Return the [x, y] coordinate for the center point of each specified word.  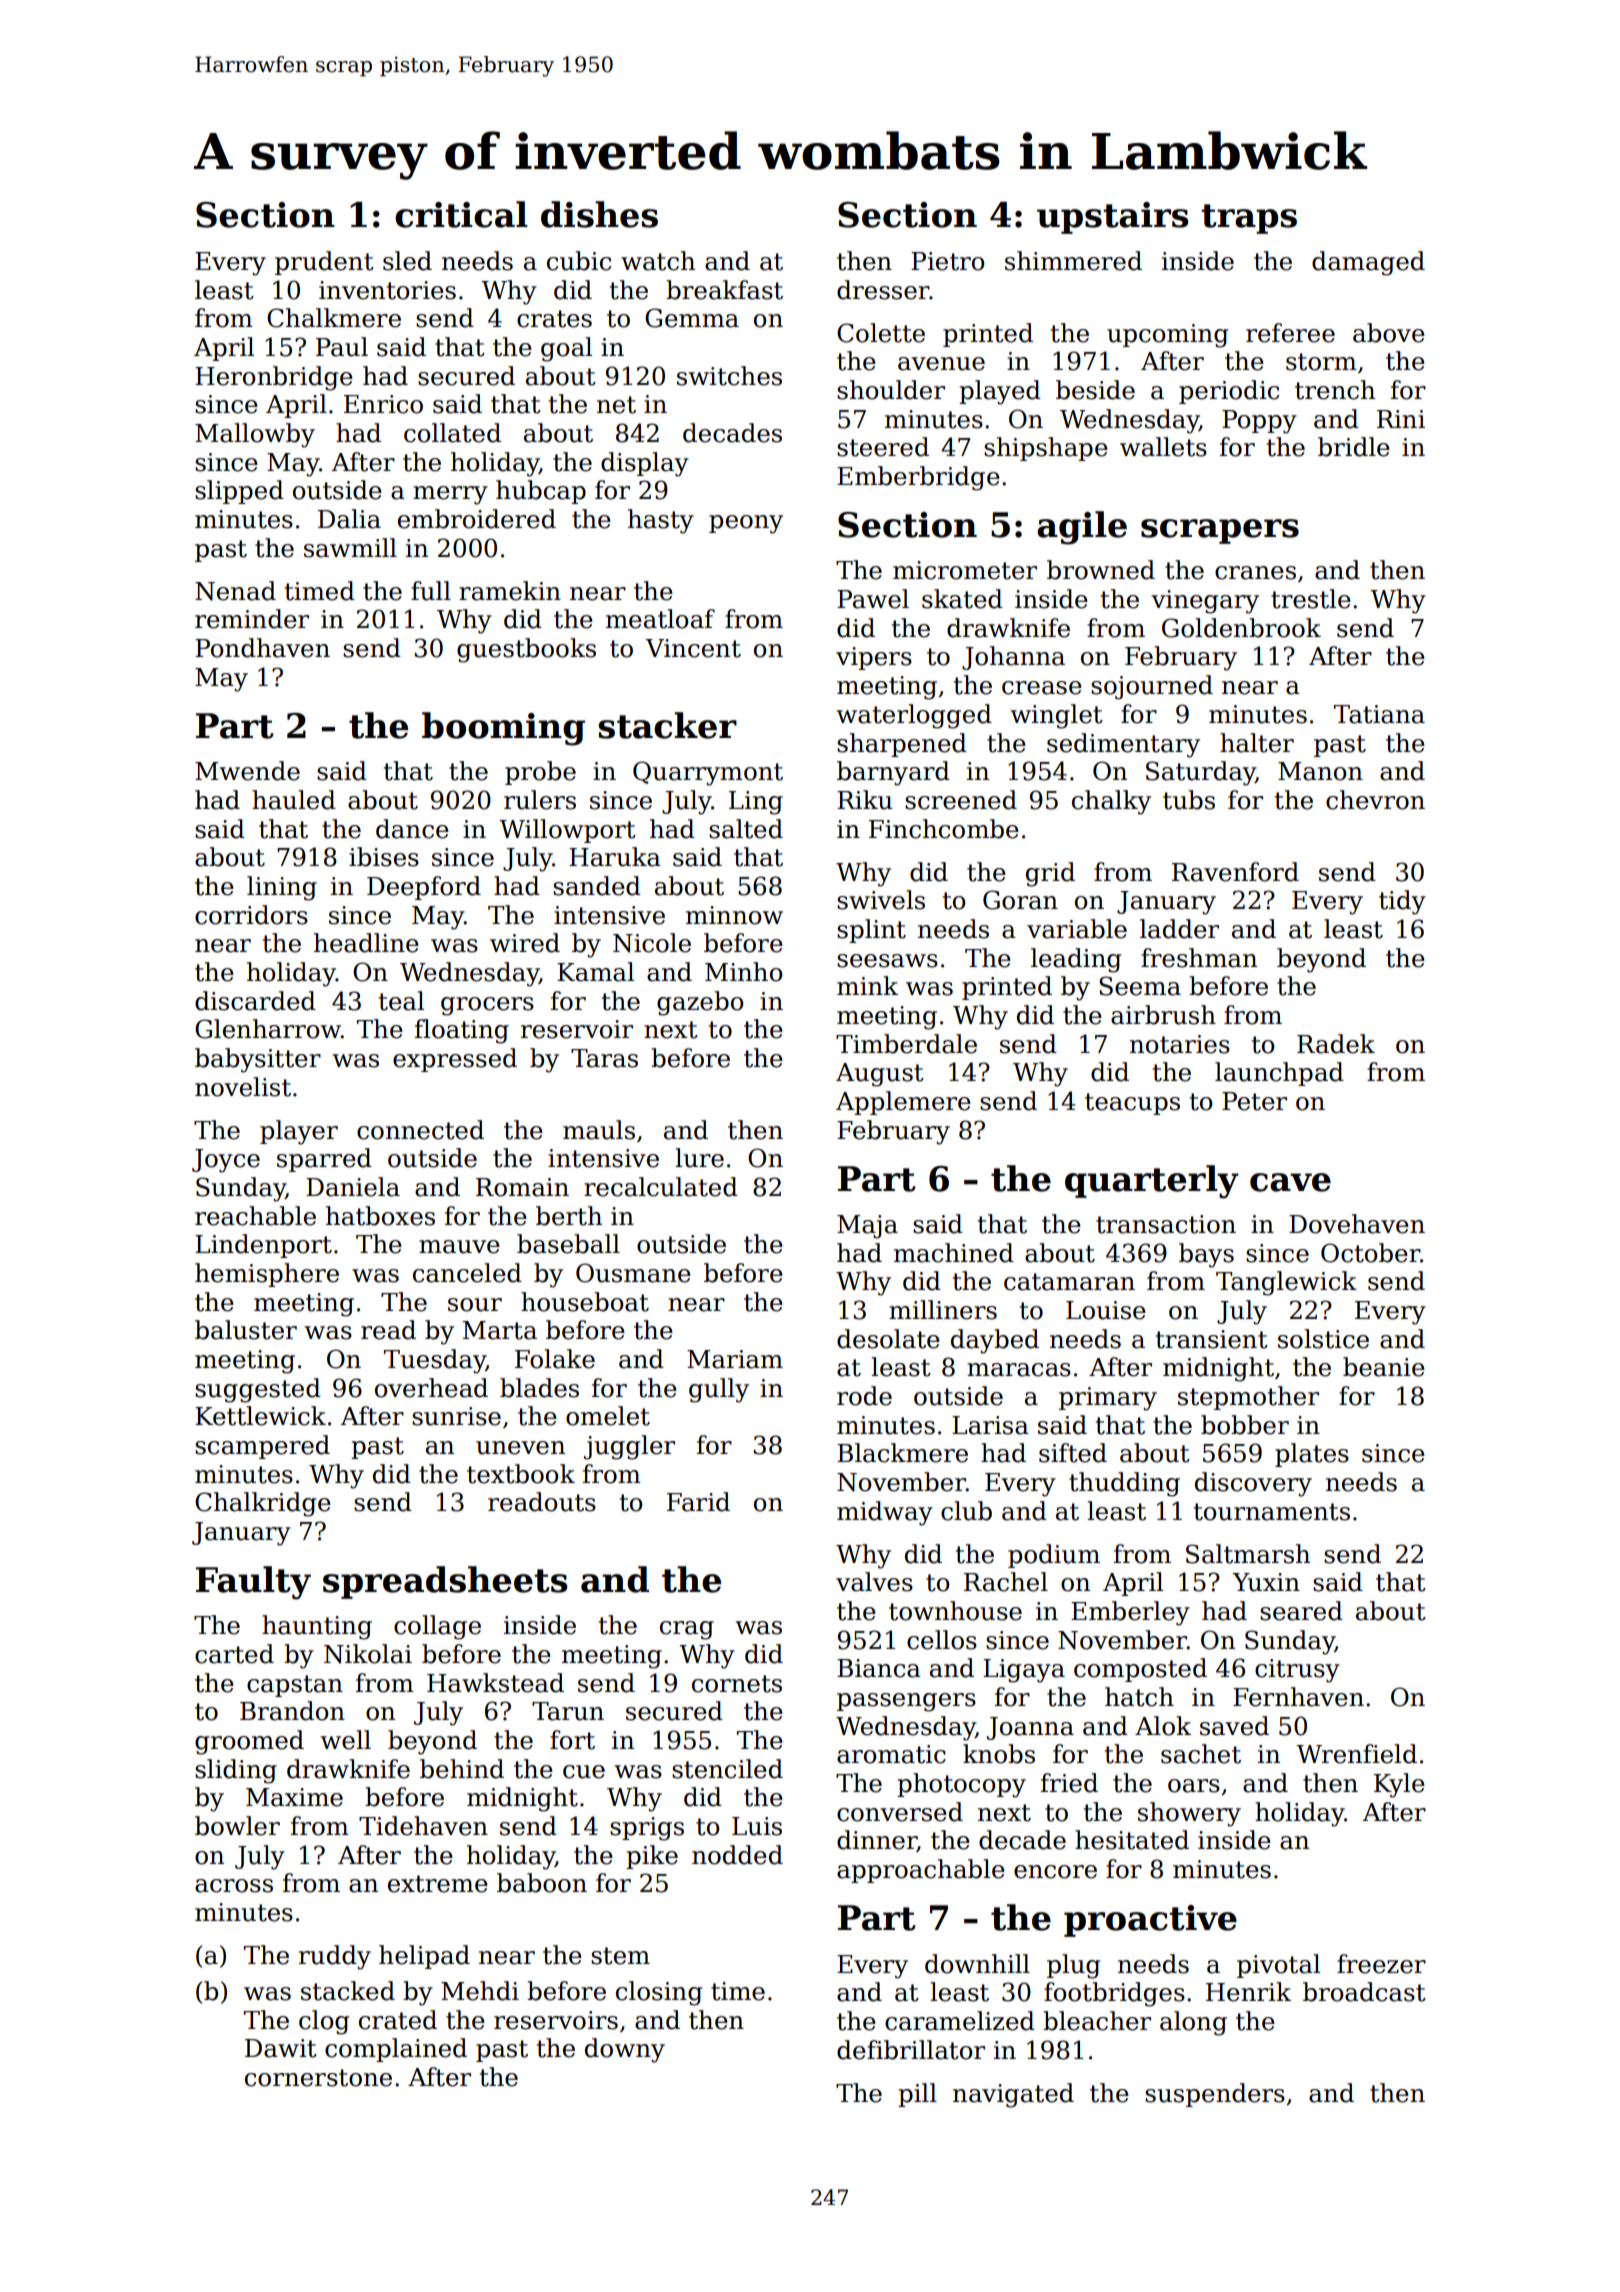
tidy [1402, 902]
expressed [455, 1060]
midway [885, 1513]
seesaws [887, 961]
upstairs [1112, 218]
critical [461, 214]
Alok [1163, 1726]
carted [234, 1654]
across [234, 1886]
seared [1301, 1611]
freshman [1199, 958]
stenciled [727, 1769]
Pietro [948, 261]
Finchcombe [944, 829]
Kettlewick [260, 1416]
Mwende [247, 771]
